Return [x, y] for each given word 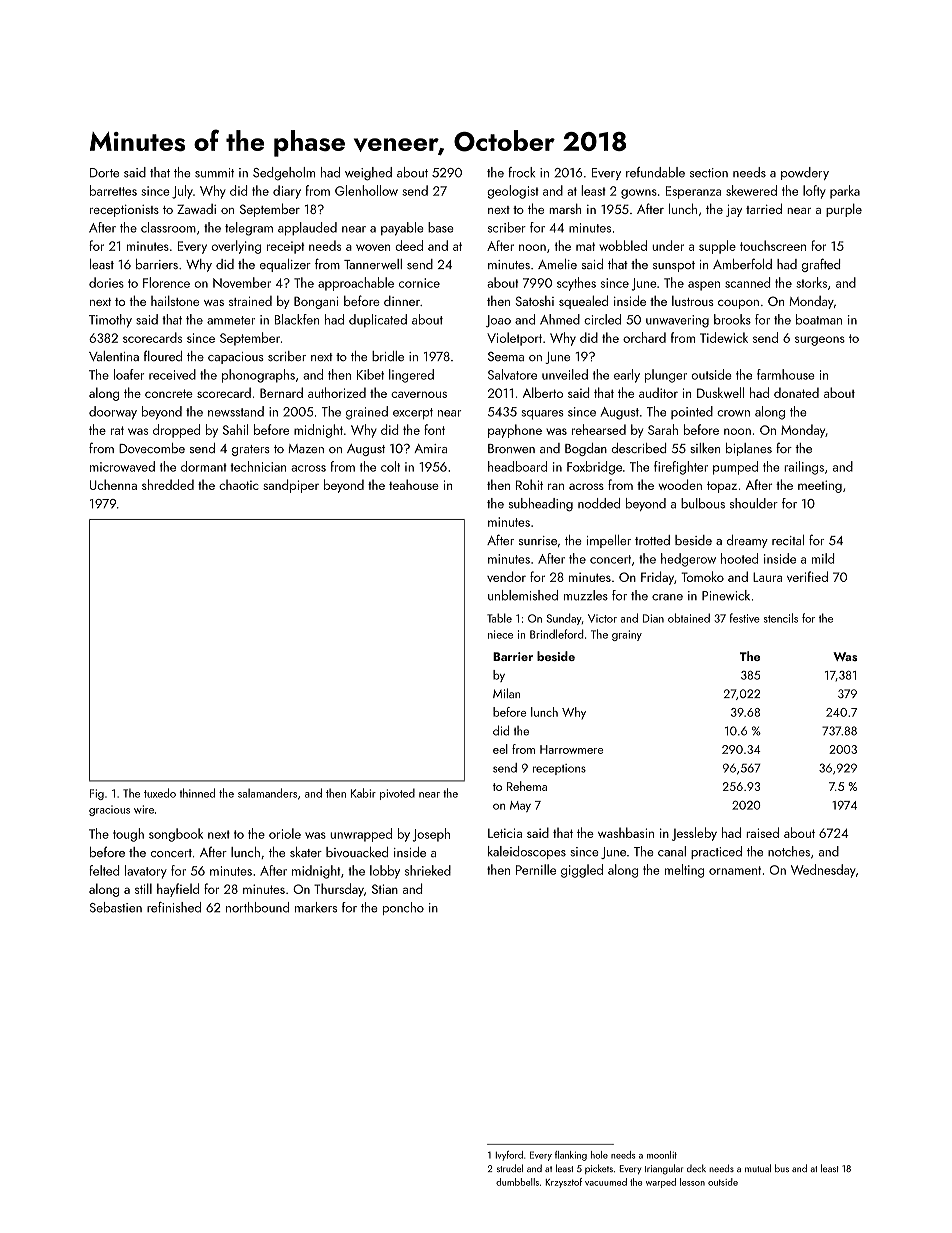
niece [500, 634]
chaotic [238, 485]
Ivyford [509, 1156]
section [709, 173]
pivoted [397, 794]
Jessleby [694, 834]
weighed [368, 174]
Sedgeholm [284, 174]
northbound [257, 907]
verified [807, 576]
